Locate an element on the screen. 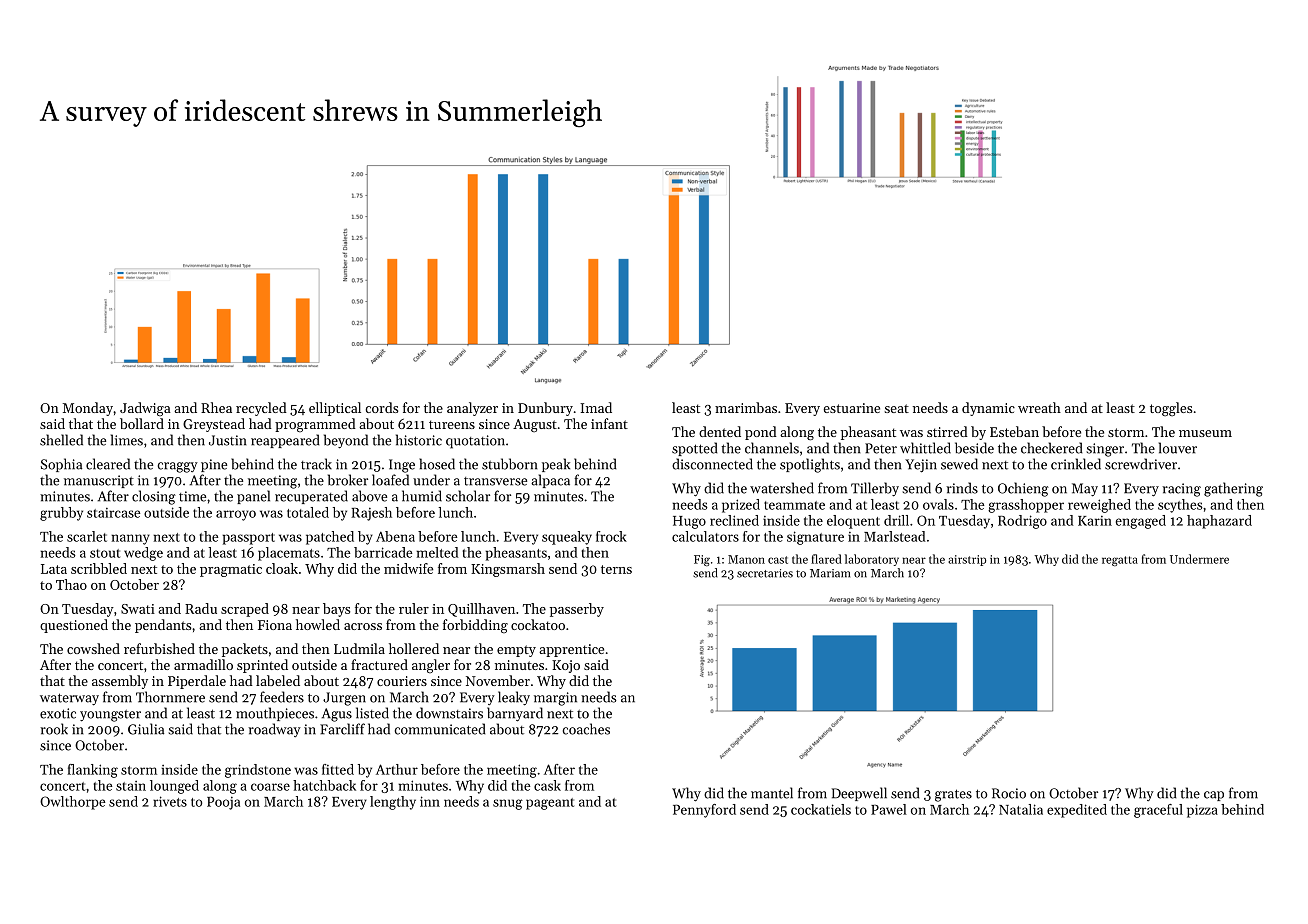  elliptical is located at coordinates (335, 409).
